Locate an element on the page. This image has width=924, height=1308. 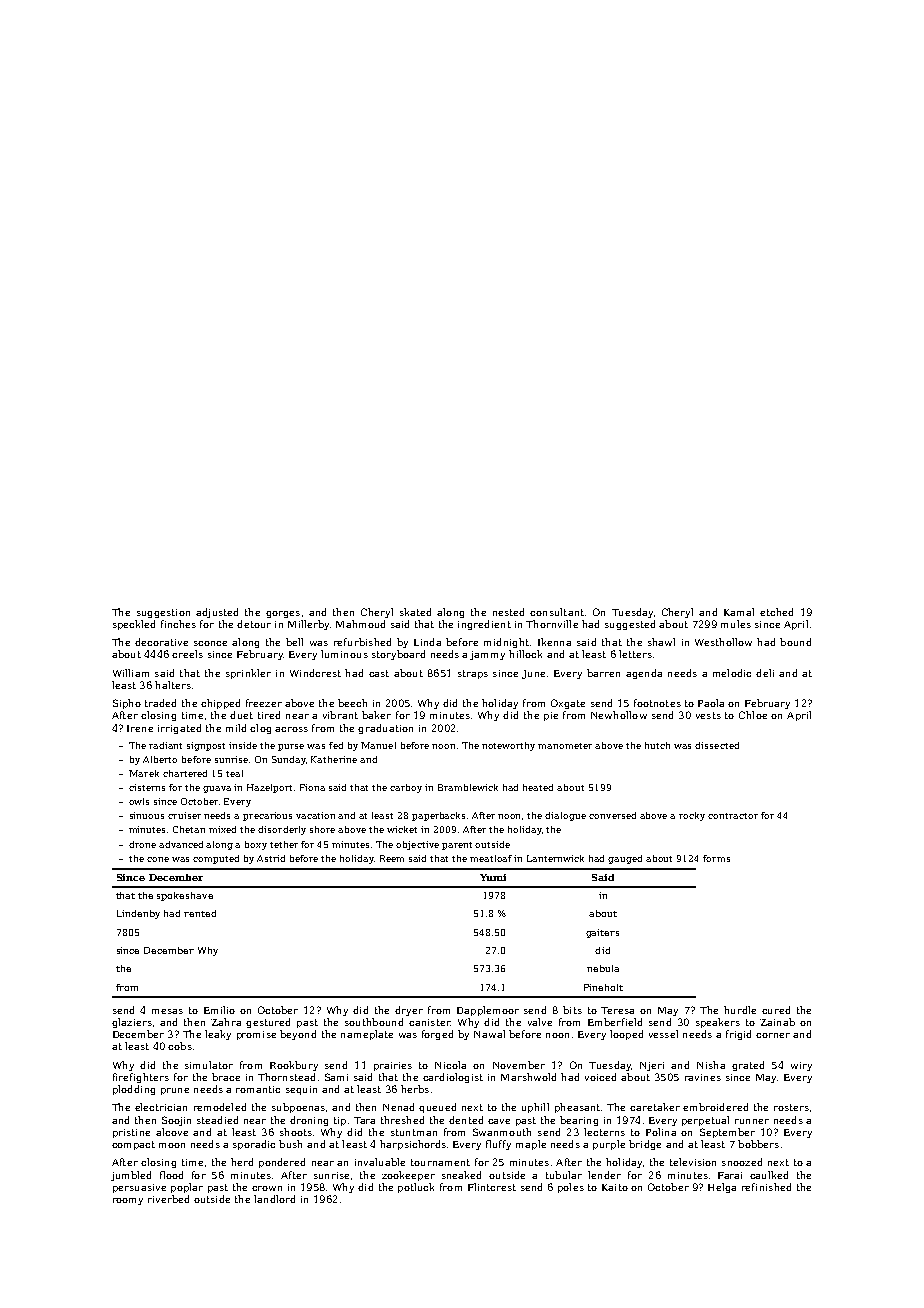
Yumi is located at coordinates (493, 877).
